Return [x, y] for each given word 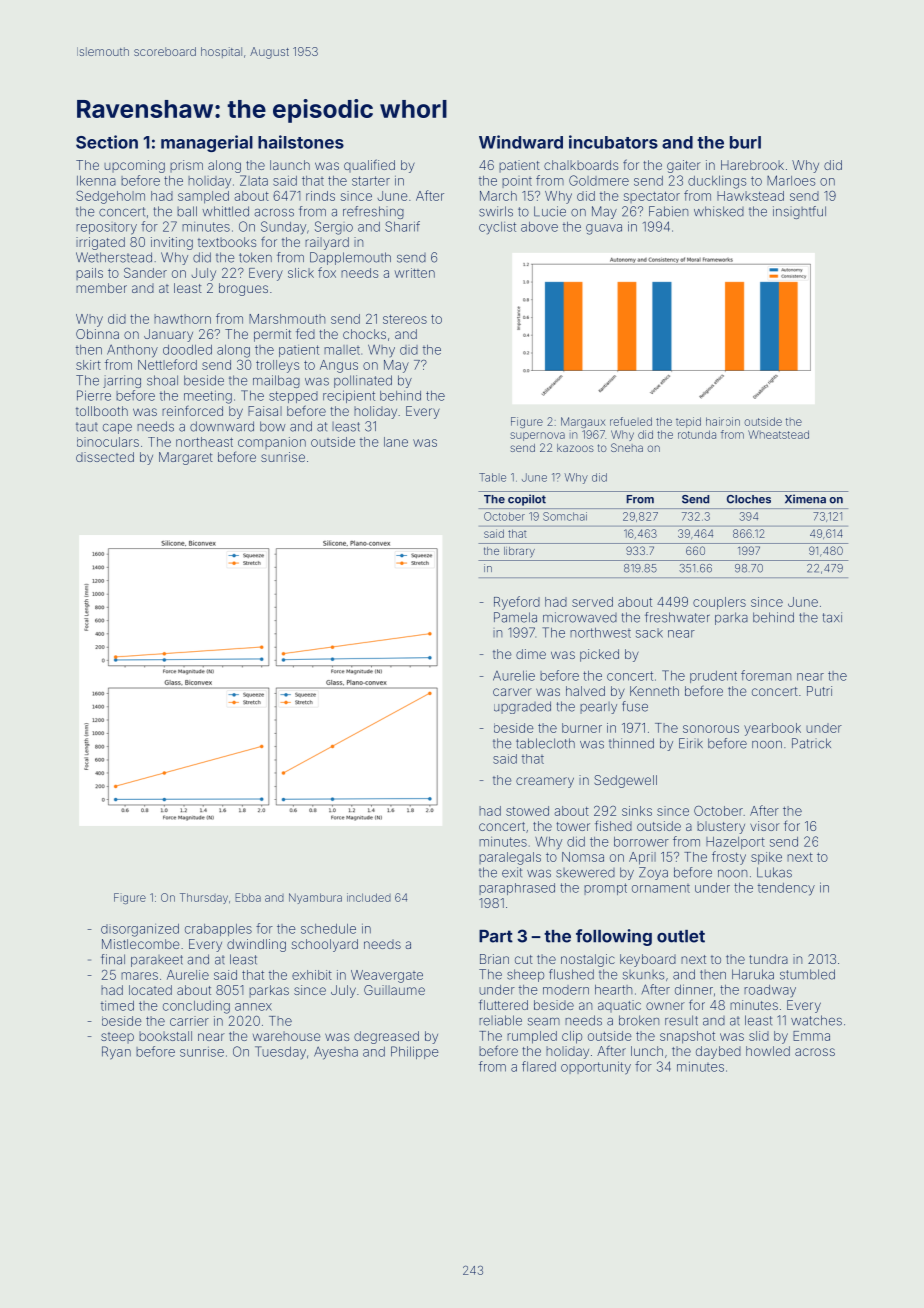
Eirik [691, 743]
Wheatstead [778, 434]
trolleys [277, 366]
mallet [342, 350]
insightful [799, 212]
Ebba [248, 897]
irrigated [100, 243]
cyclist [497, 228]
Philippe [415, 1052]
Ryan [116, 1053]
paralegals [510, 858]
